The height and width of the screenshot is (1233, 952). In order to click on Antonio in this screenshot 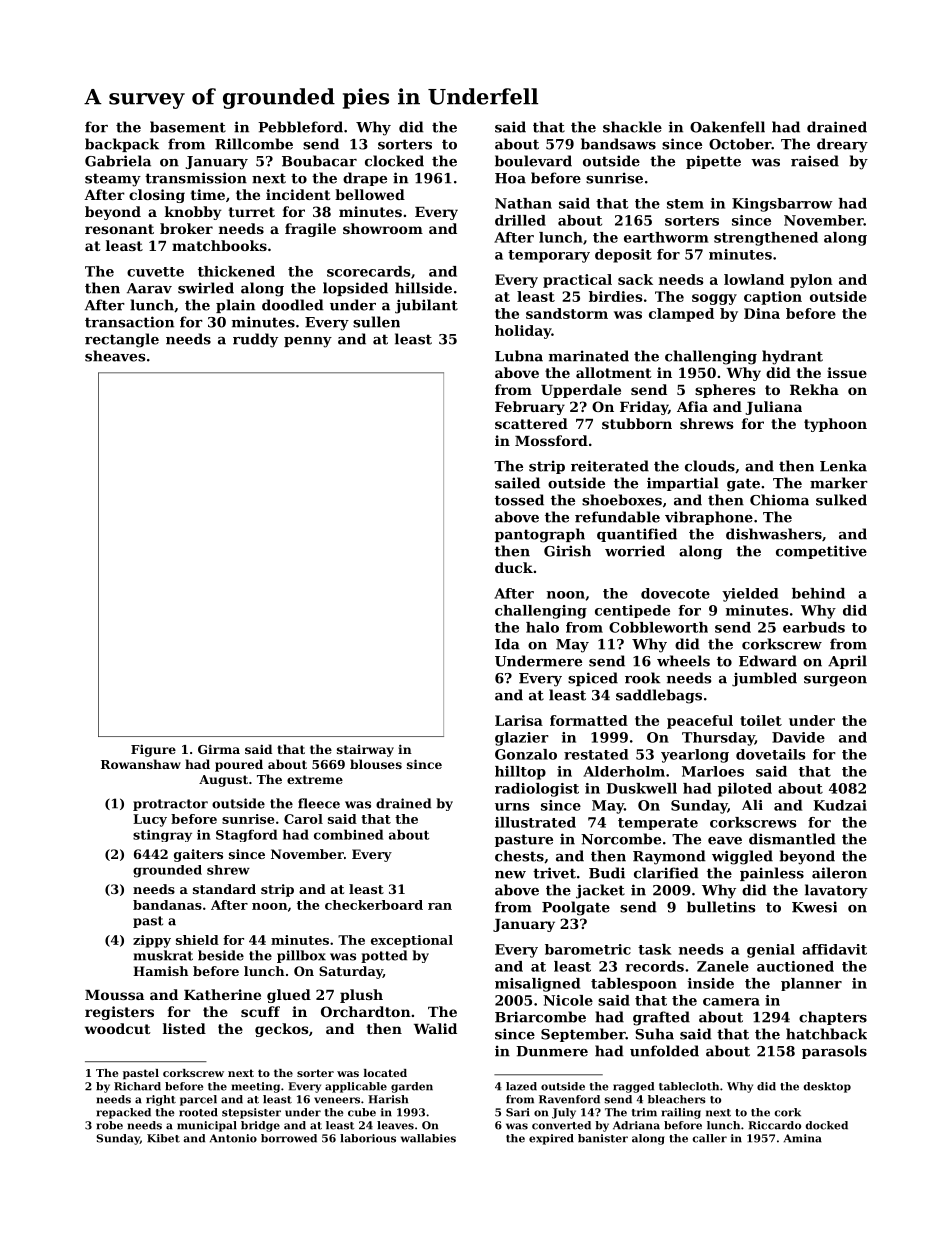, I will do `click(233, 1138)`.
